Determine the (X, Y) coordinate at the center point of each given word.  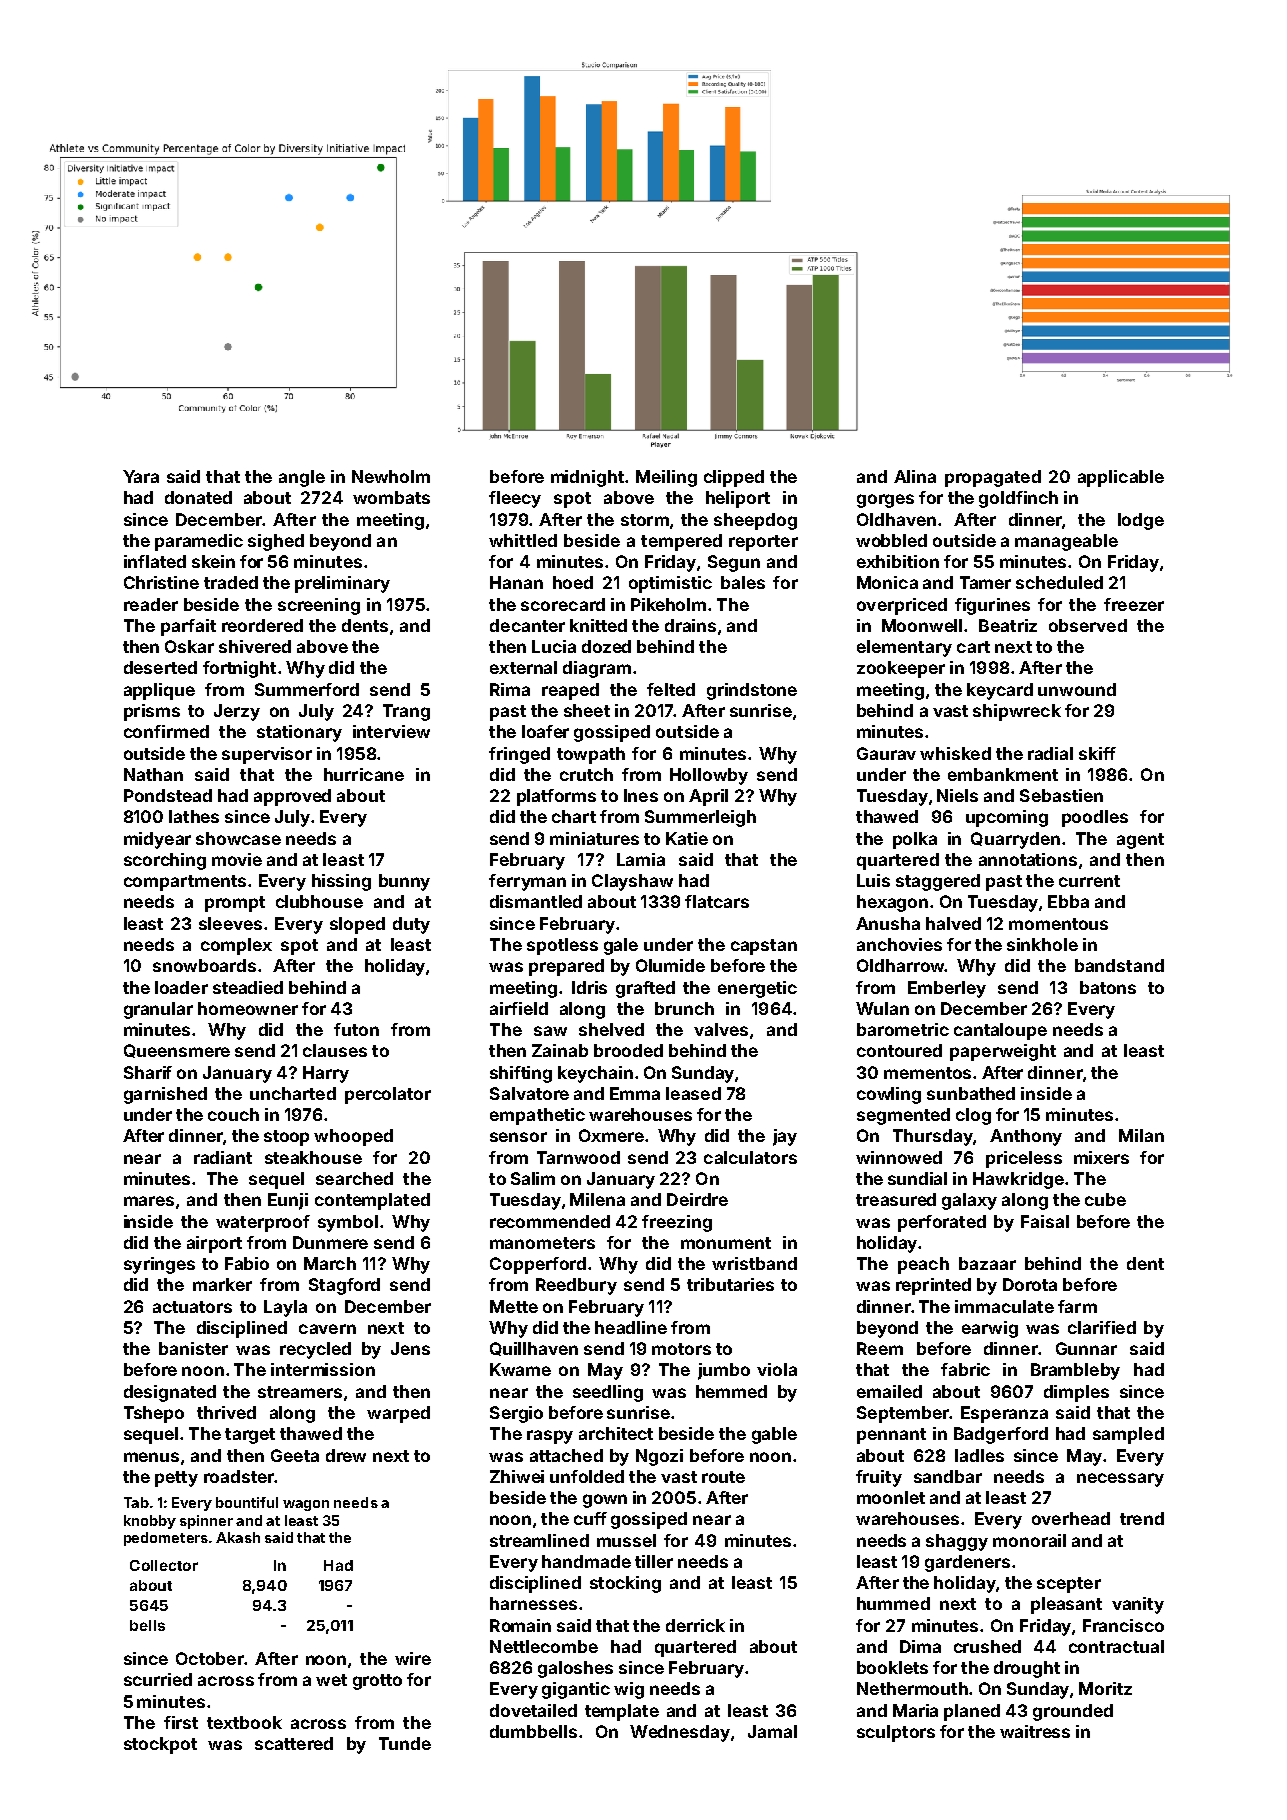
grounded (1073, 1712)
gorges (885, 501)
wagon (306, 1505)
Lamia (641, 859)
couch (233, 1114)
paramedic (199, 542)
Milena (597, 1199)
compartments (185, 883)
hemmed (731, 1391)
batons (1108, 987)
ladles (979, 1455)
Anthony (1026, 1137)
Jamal (772, 1731)
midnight (587, 478)
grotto (377, 1682)
